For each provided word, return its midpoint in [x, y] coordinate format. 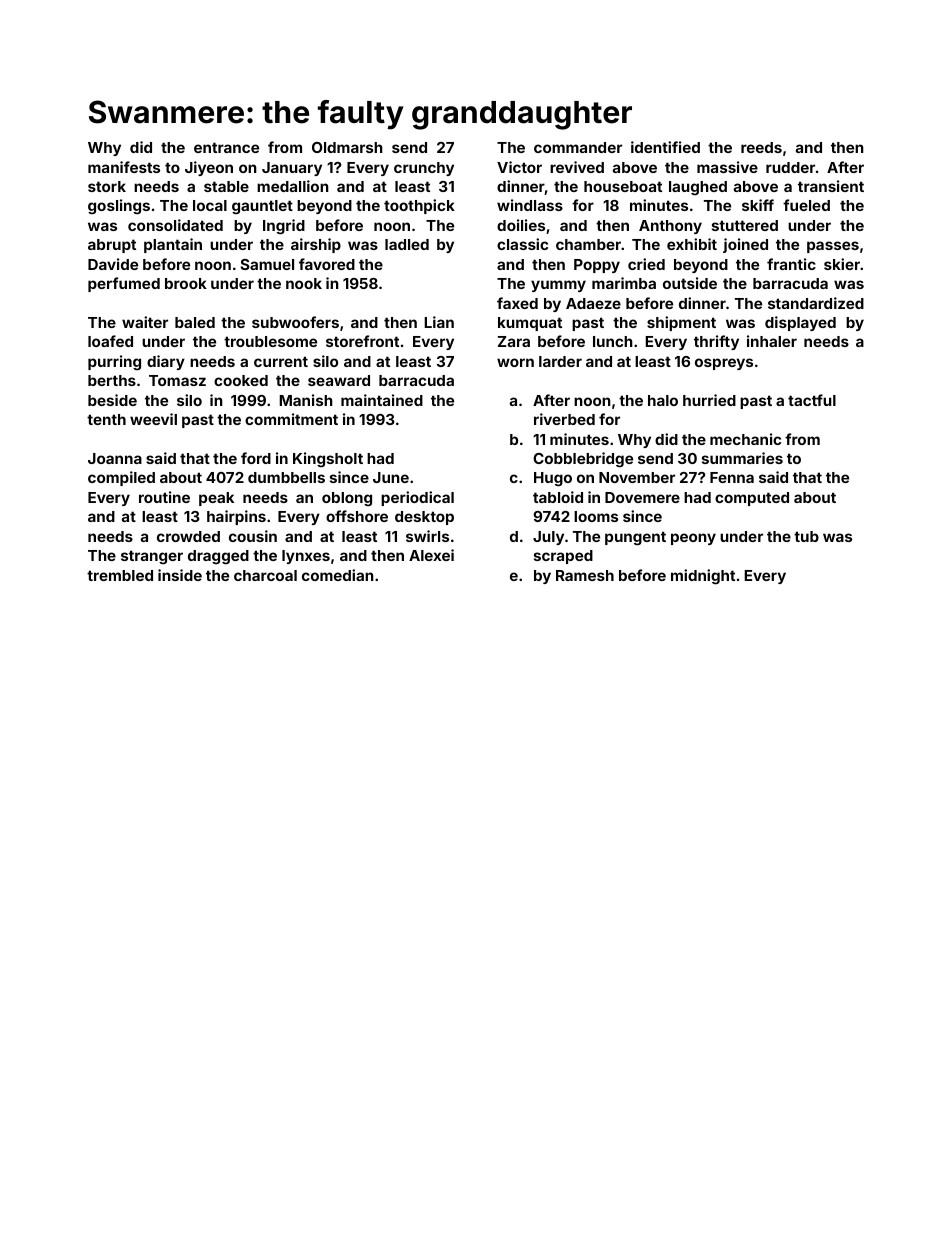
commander [578, 147]
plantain [173, 245]
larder [560, 361]
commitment [291, 419]
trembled [120, 575]
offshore [357, 516]
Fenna [732, 477]
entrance [226, 147]
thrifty [716, 342]
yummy [558, 286]
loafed [110, 341]
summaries [742, 458]
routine [164, 497]
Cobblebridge [583, 460]
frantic [791, 264]
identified [665, 147]
